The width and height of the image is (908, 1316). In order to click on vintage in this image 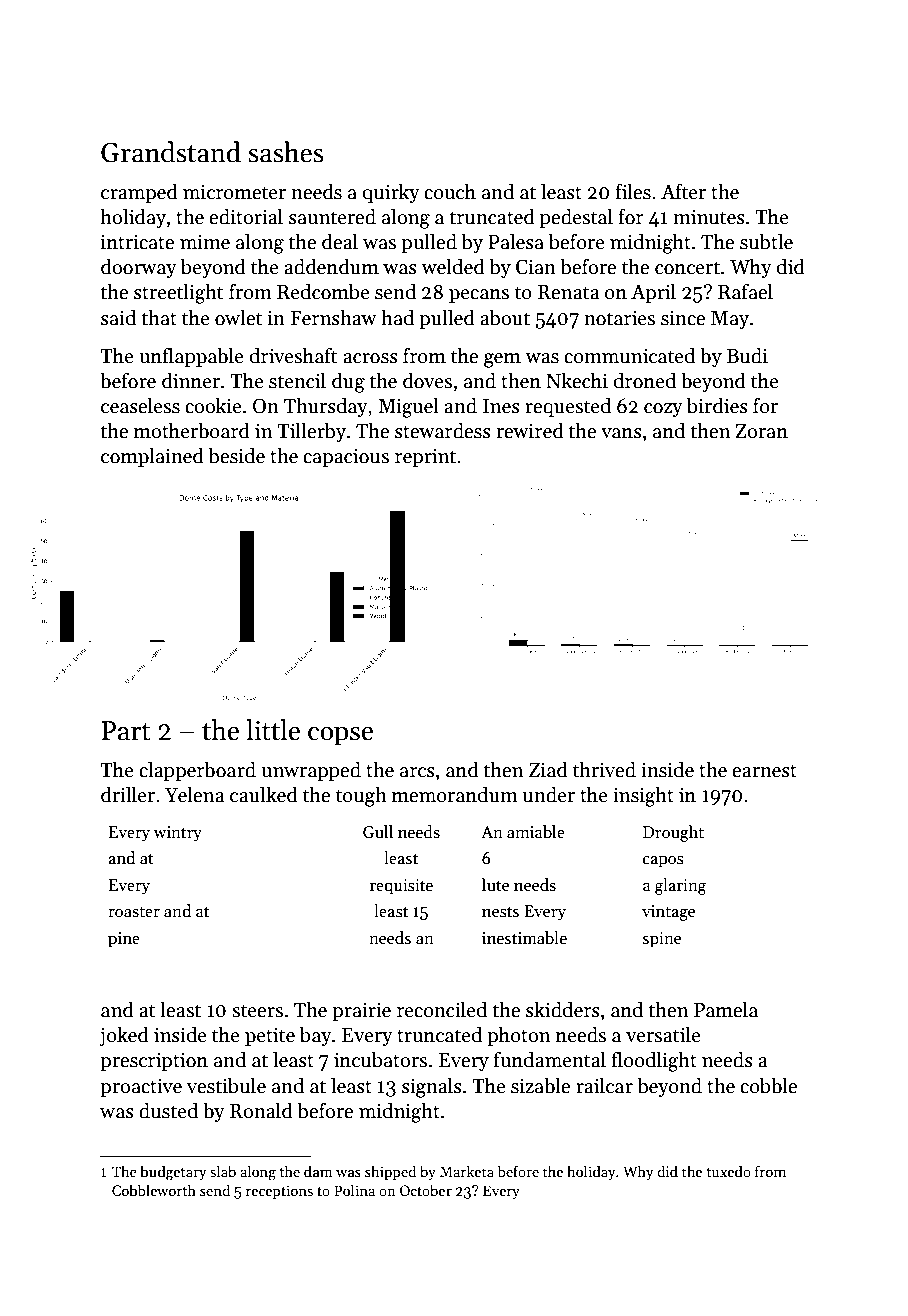, I will do `click(668, 913)`.
